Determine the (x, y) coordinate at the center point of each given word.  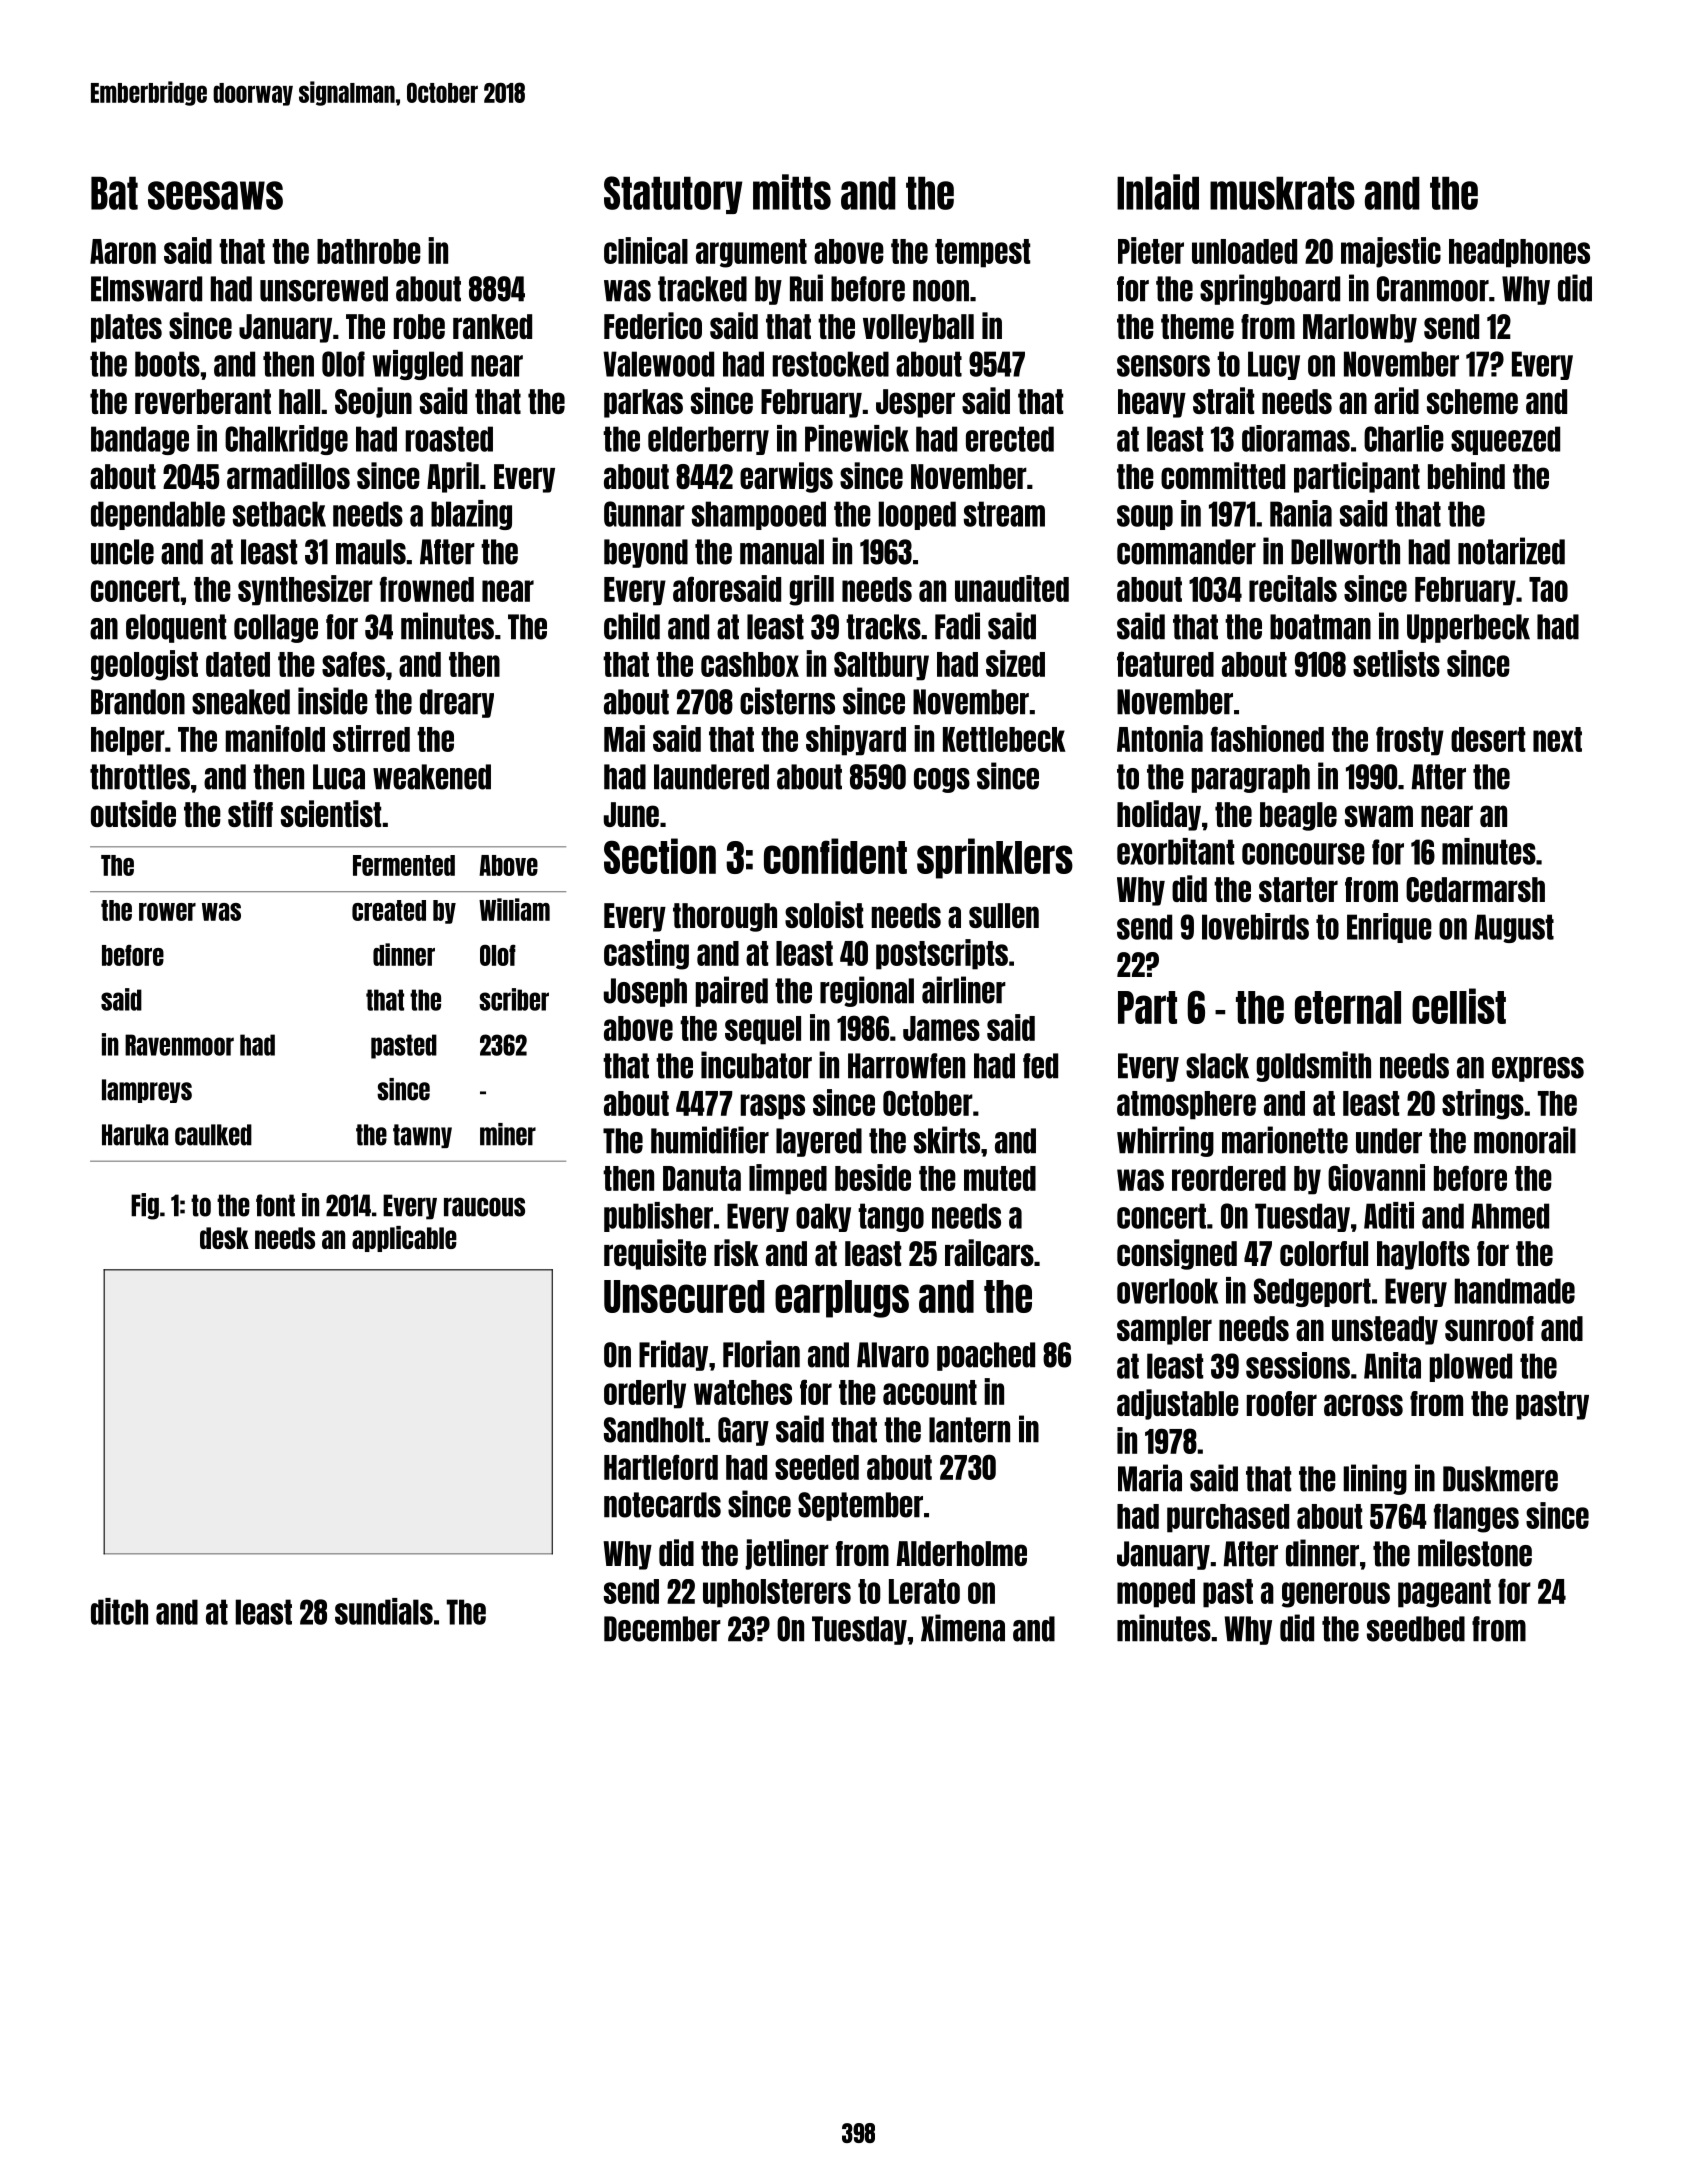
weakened (432, 777)
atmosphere (1186, 1105)
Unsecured (684, 1296)
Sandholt (654, 1430)
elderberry (708, 440)
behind (1466, 475)
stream (1004, 514)
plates (126, 328)
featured (1165, 664)
